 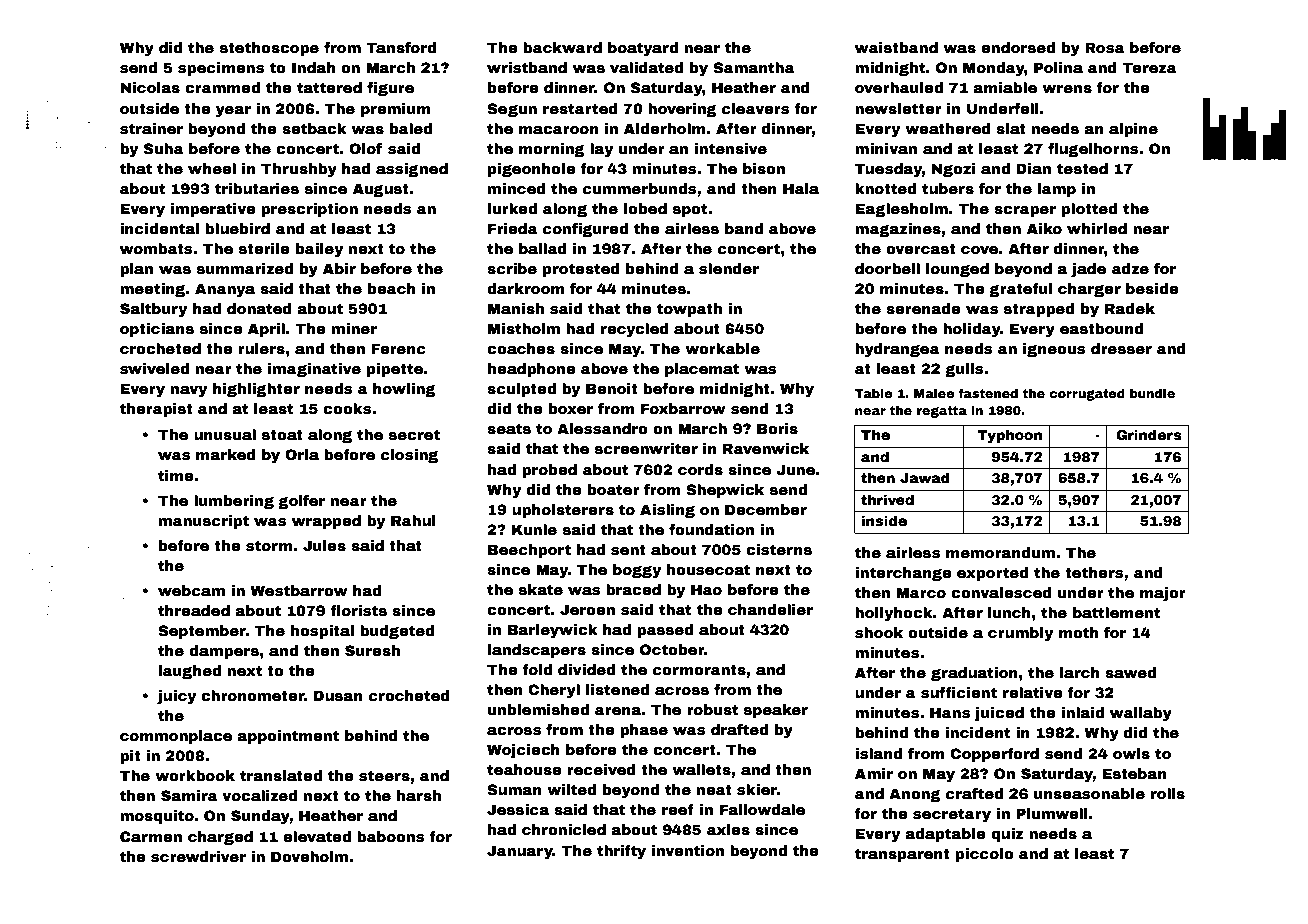 What do you see at coordinates (902, 855) in the page?
I see `transparent` at bounding box center [902, 855].
